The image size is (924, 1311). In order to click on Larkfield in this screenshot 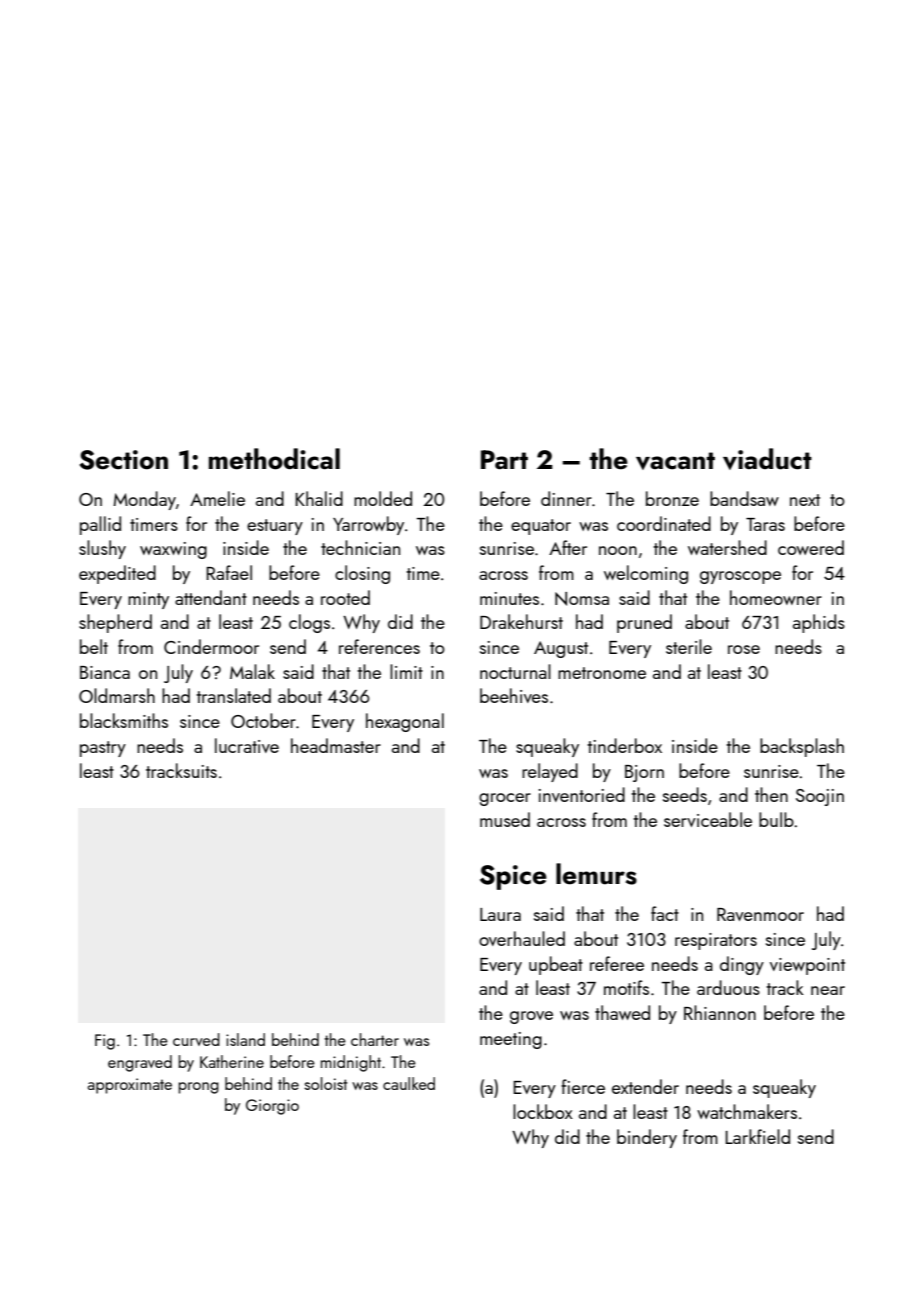, I will do `click(757, 1136)`.
